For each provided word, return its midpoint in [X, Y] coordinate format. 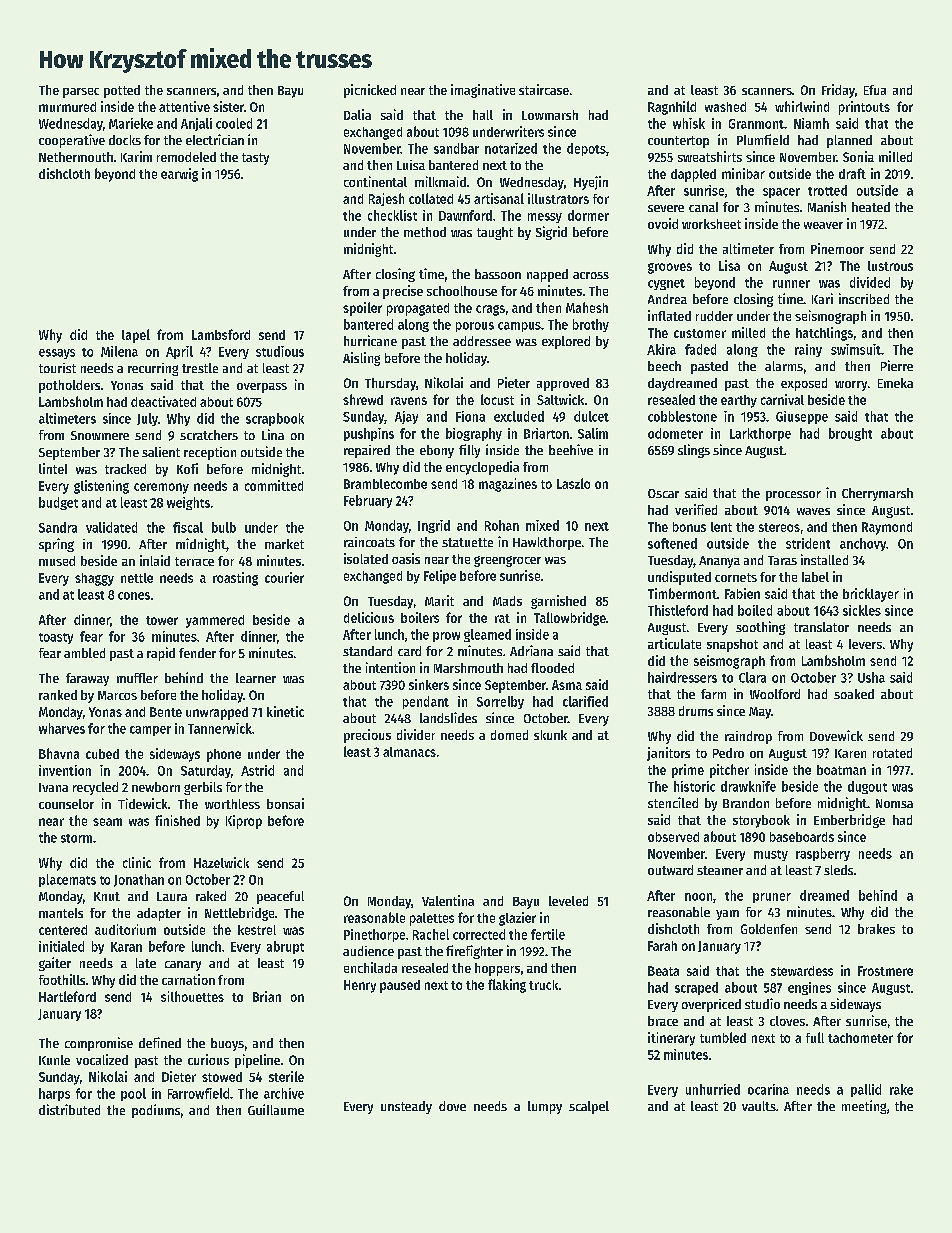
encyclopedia [482, 468]
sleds [838, 870]
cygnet [666, 284]
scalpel [589, 1107]
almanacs [409, 752]
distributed [69, 1109]
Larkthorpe [760, 434]
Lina [273, 434]
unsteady [406, 1107]
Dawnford [465, 215]
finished [177, 820]
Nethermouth [76, 157]
